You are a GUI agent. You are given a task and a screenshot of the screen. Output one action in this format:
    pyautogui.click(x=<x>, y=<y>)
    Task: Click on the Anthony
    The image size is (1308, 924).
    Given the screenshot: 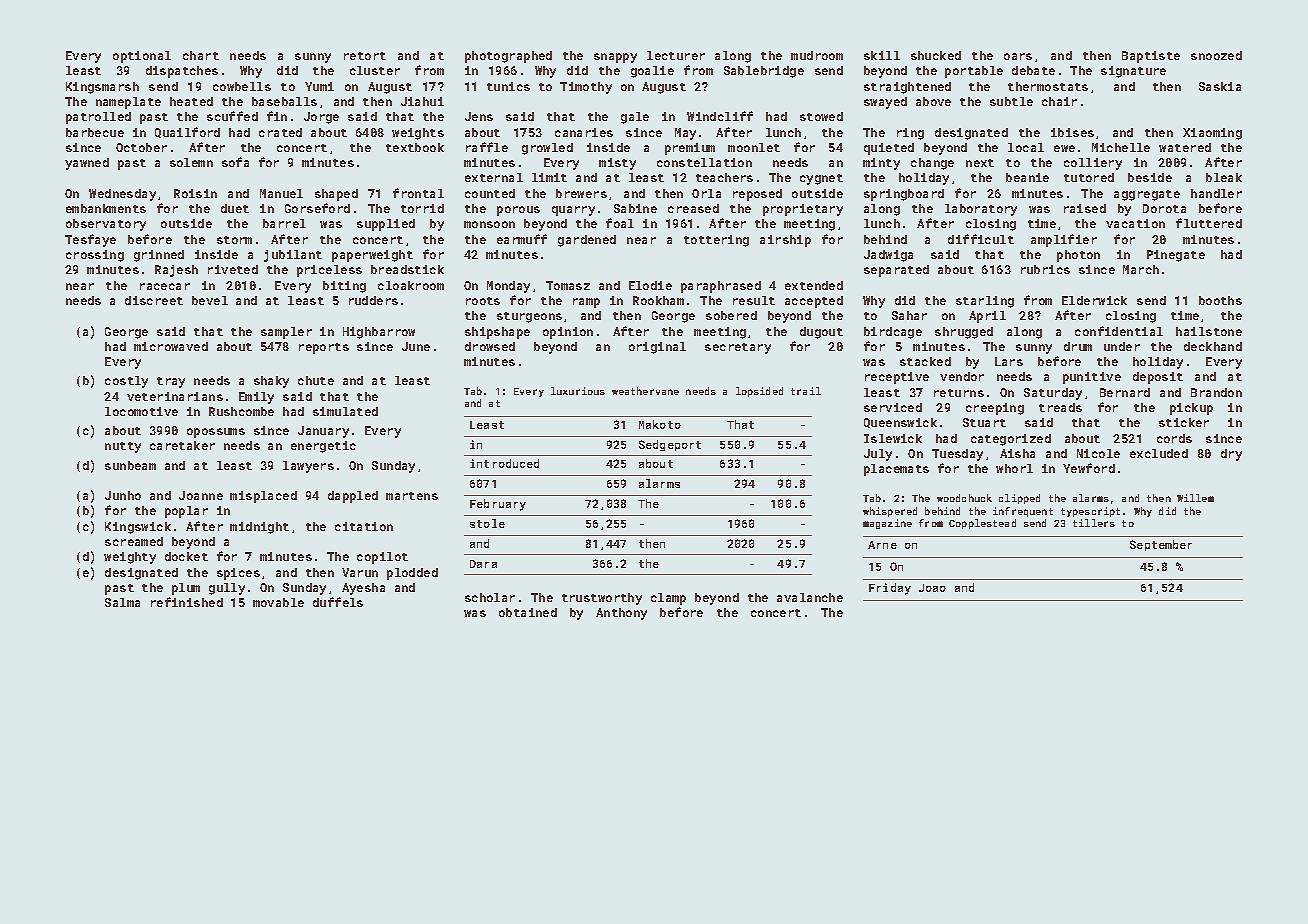 What is the action you would take?
    pyautogui.click(x=621, y=614)
